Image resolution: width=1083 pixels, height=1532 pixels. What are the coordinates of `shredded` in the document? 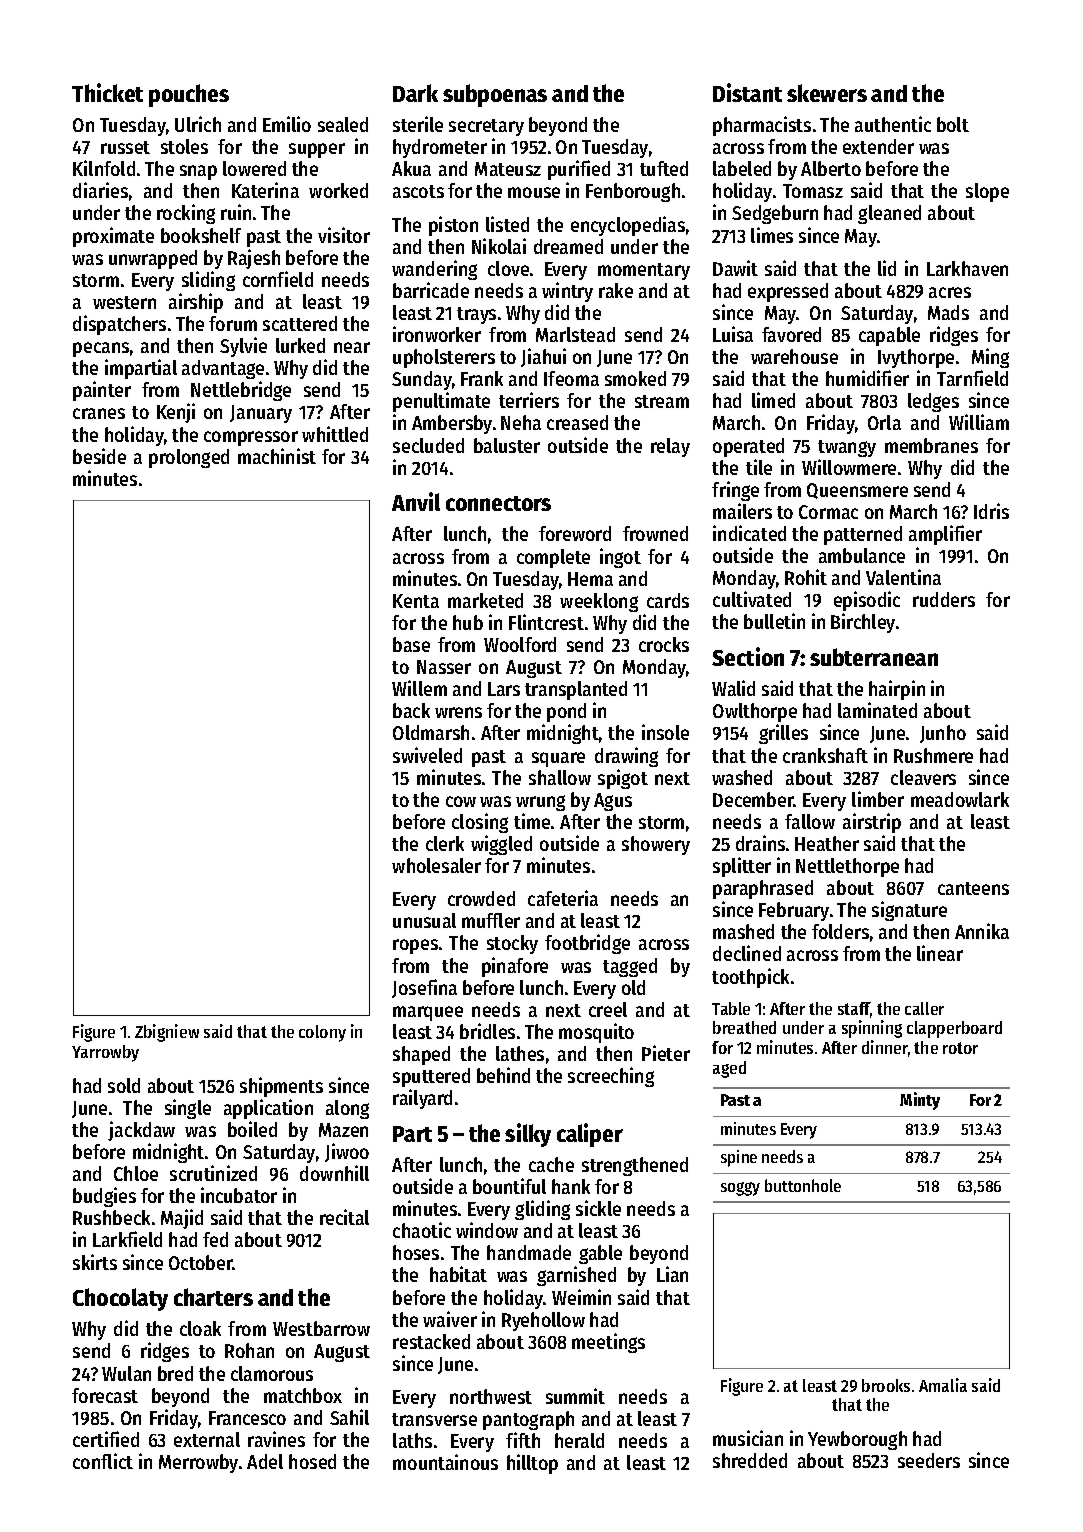 It's located at (750, 1460).
